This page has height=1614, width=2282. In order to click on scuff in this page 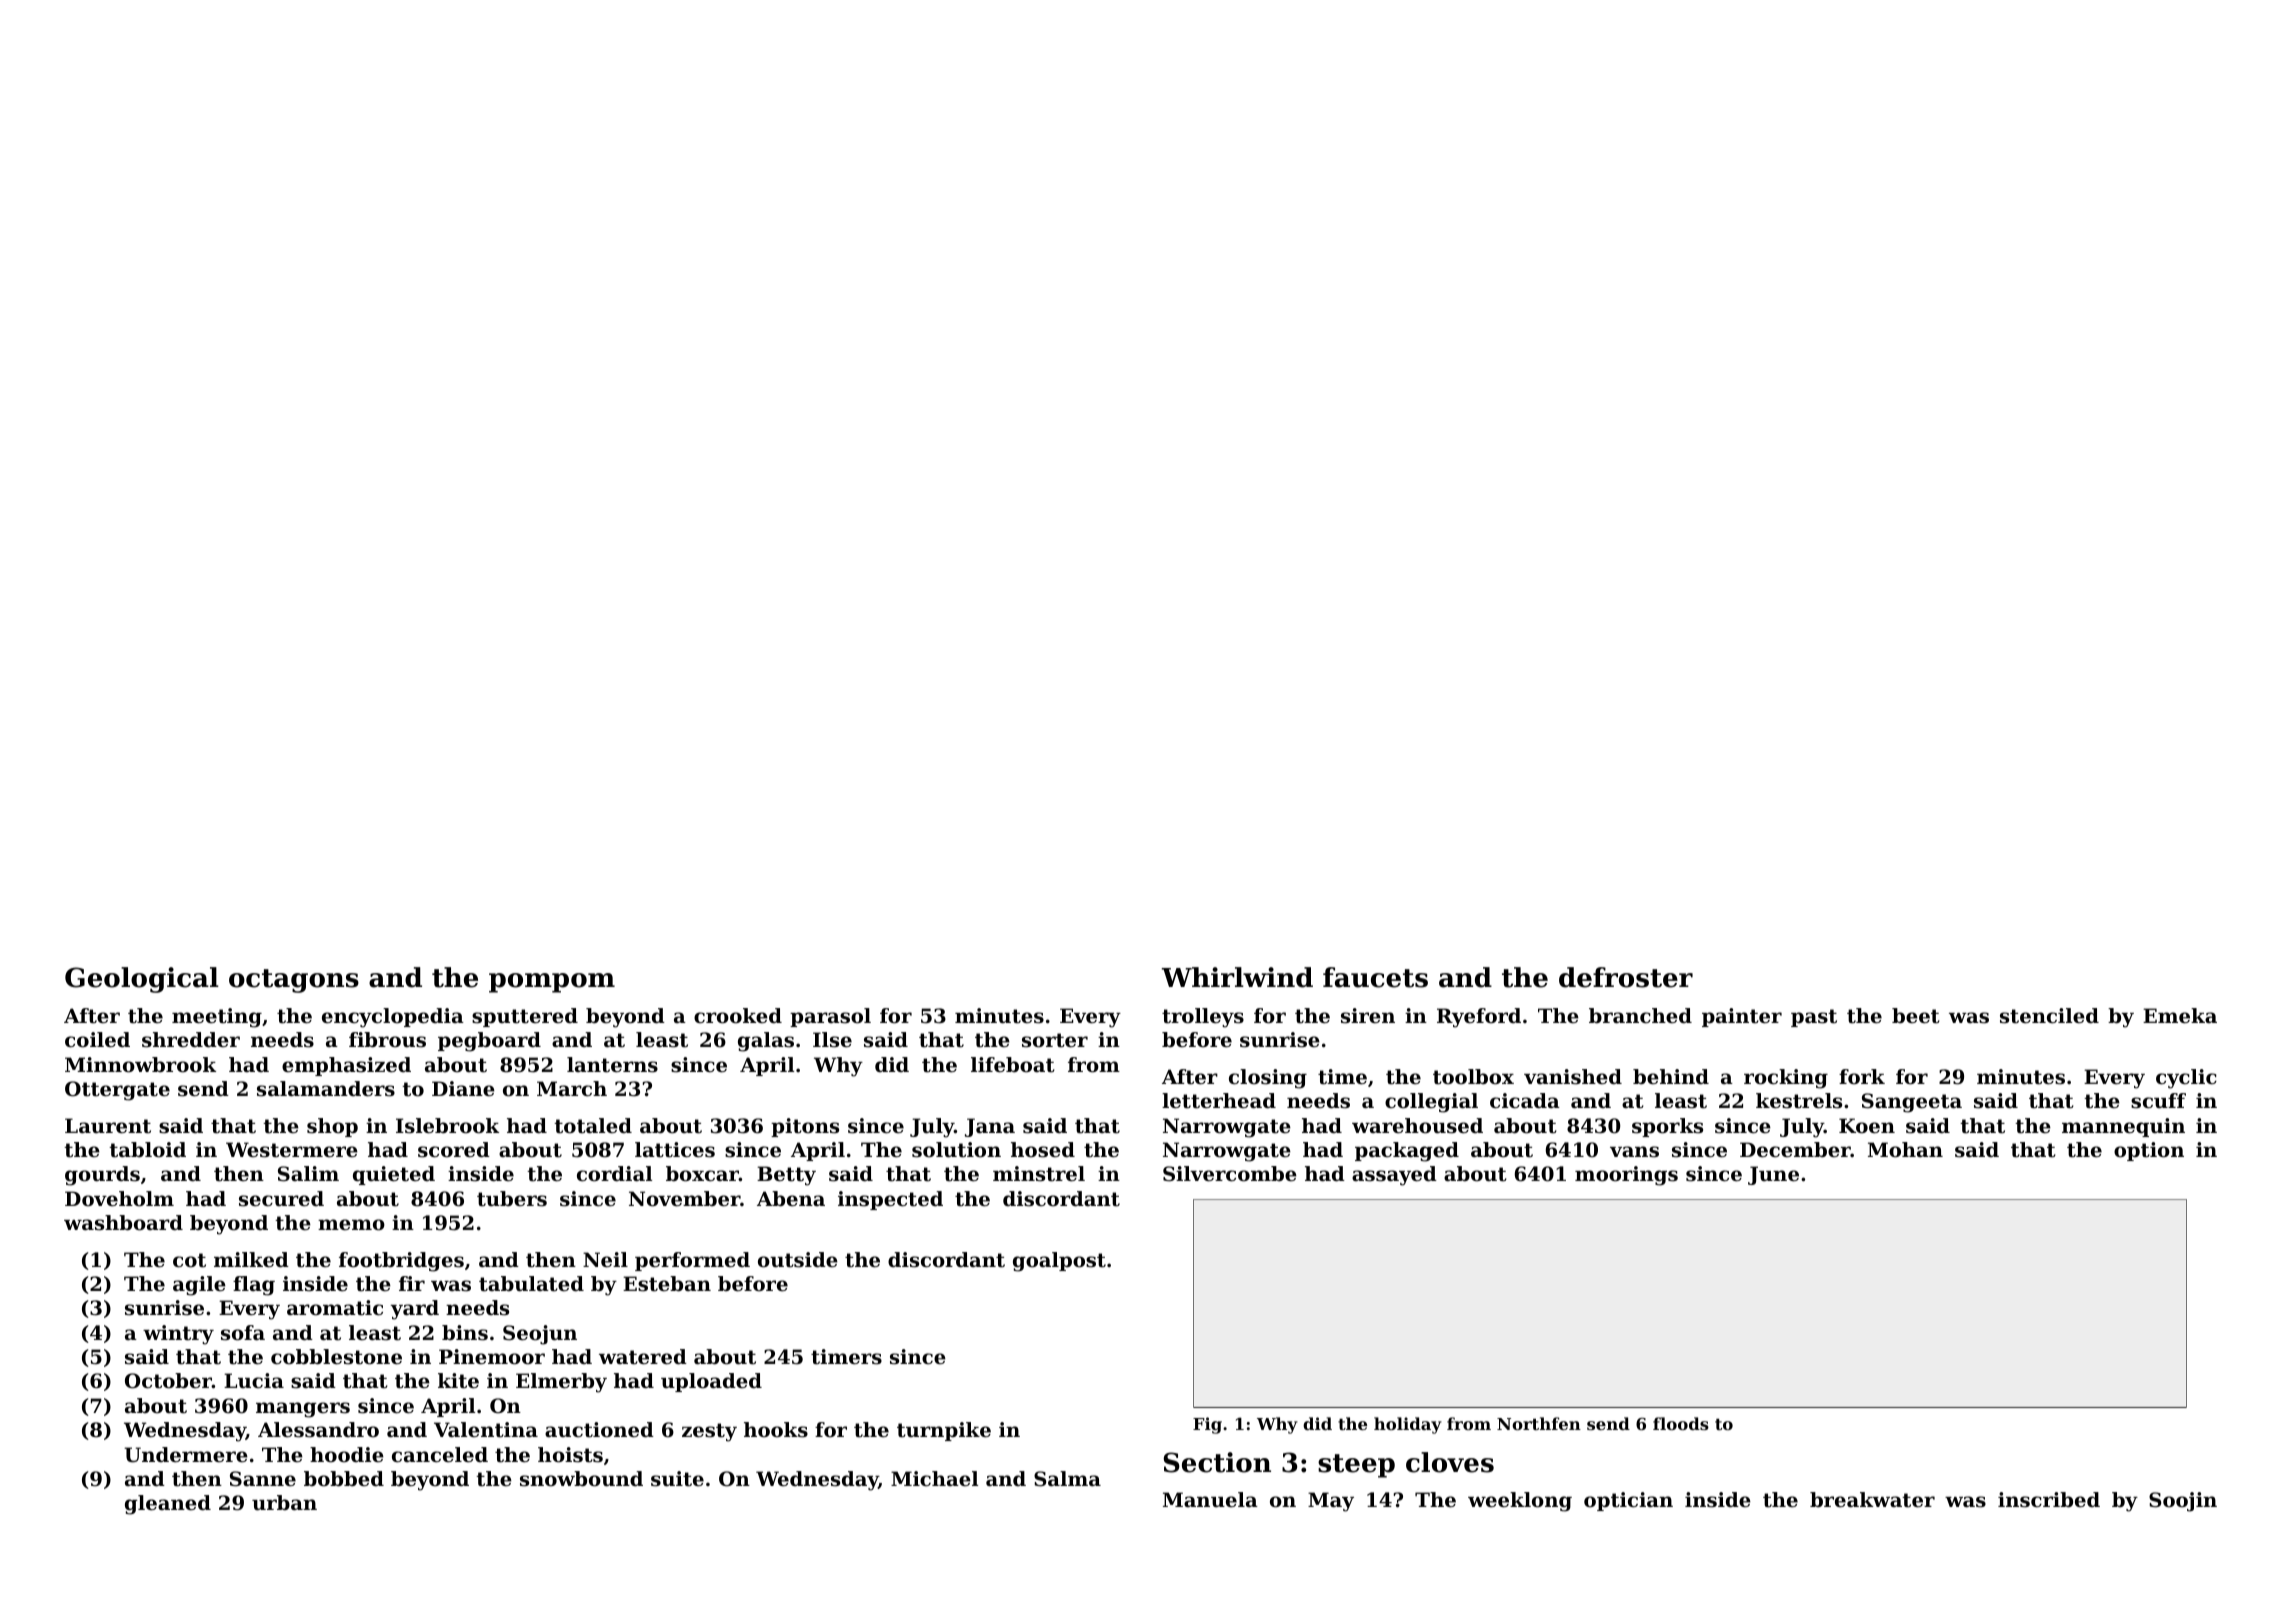, I will do `click(2158, 1101)`.
